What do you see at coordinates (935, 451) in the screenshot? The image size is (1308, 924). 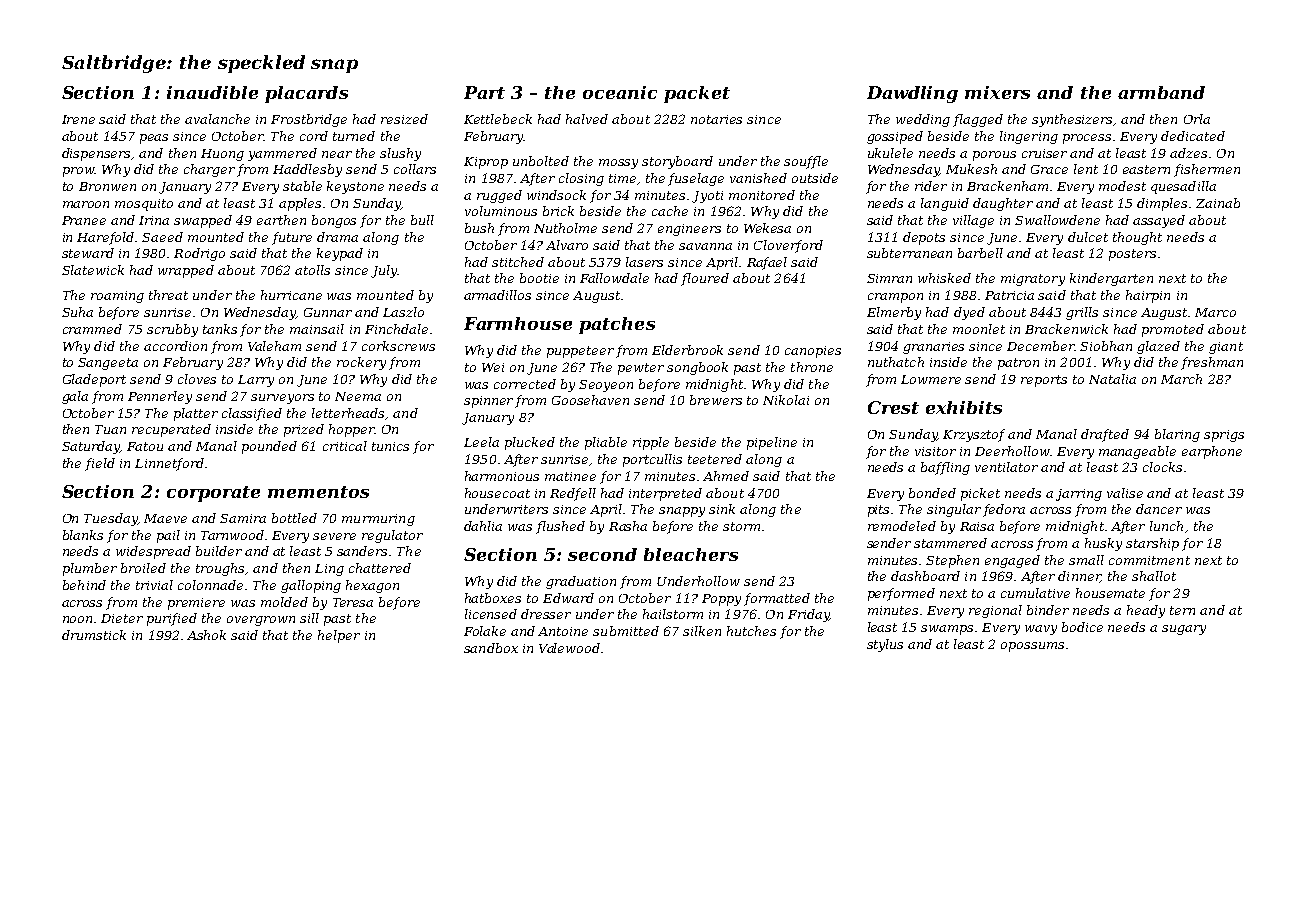 I see `visitor` at bounding box center [935, 451].
